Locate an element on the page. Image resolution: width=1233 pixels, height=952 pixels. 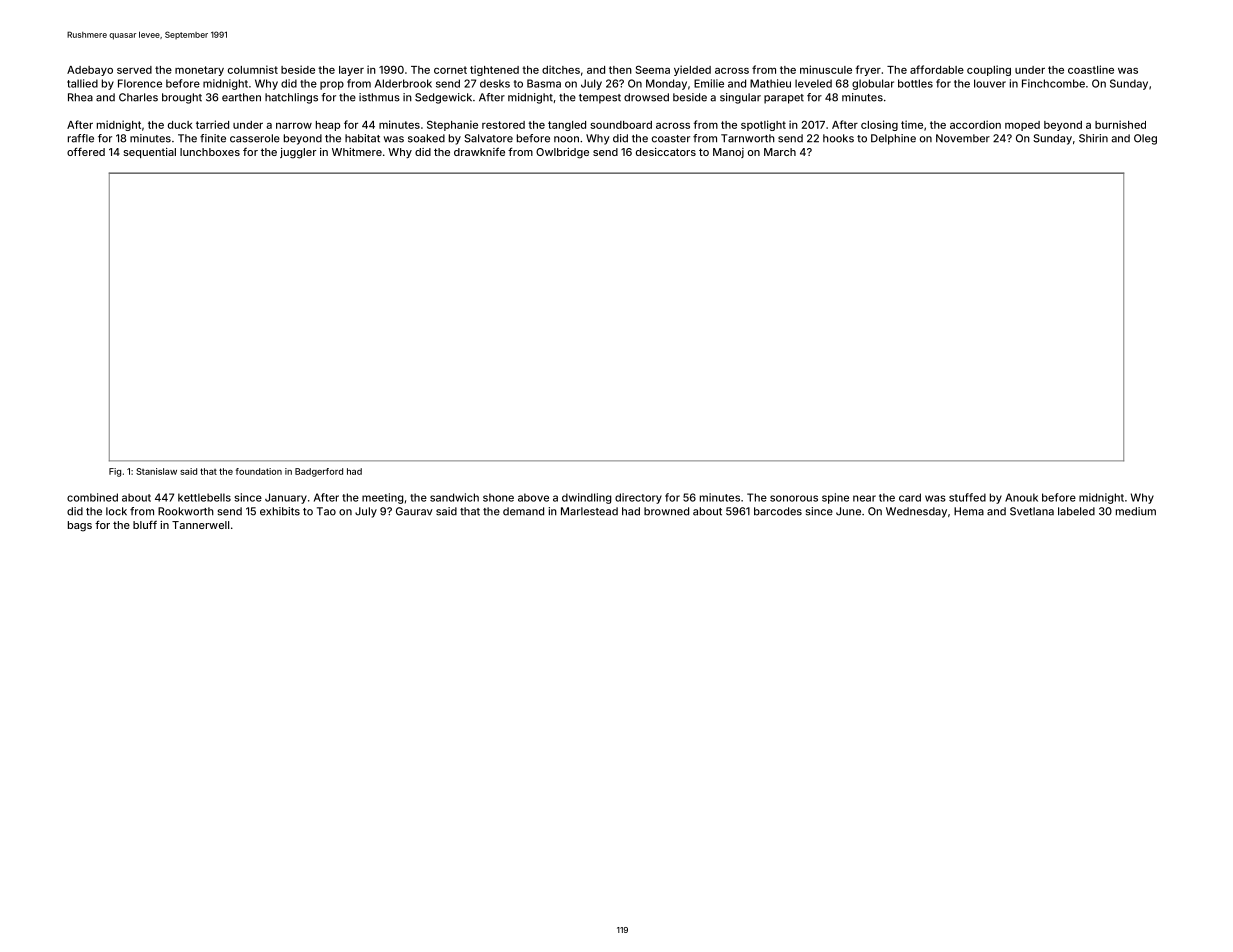
Tarnworth is located at coordinates (748, 138).
